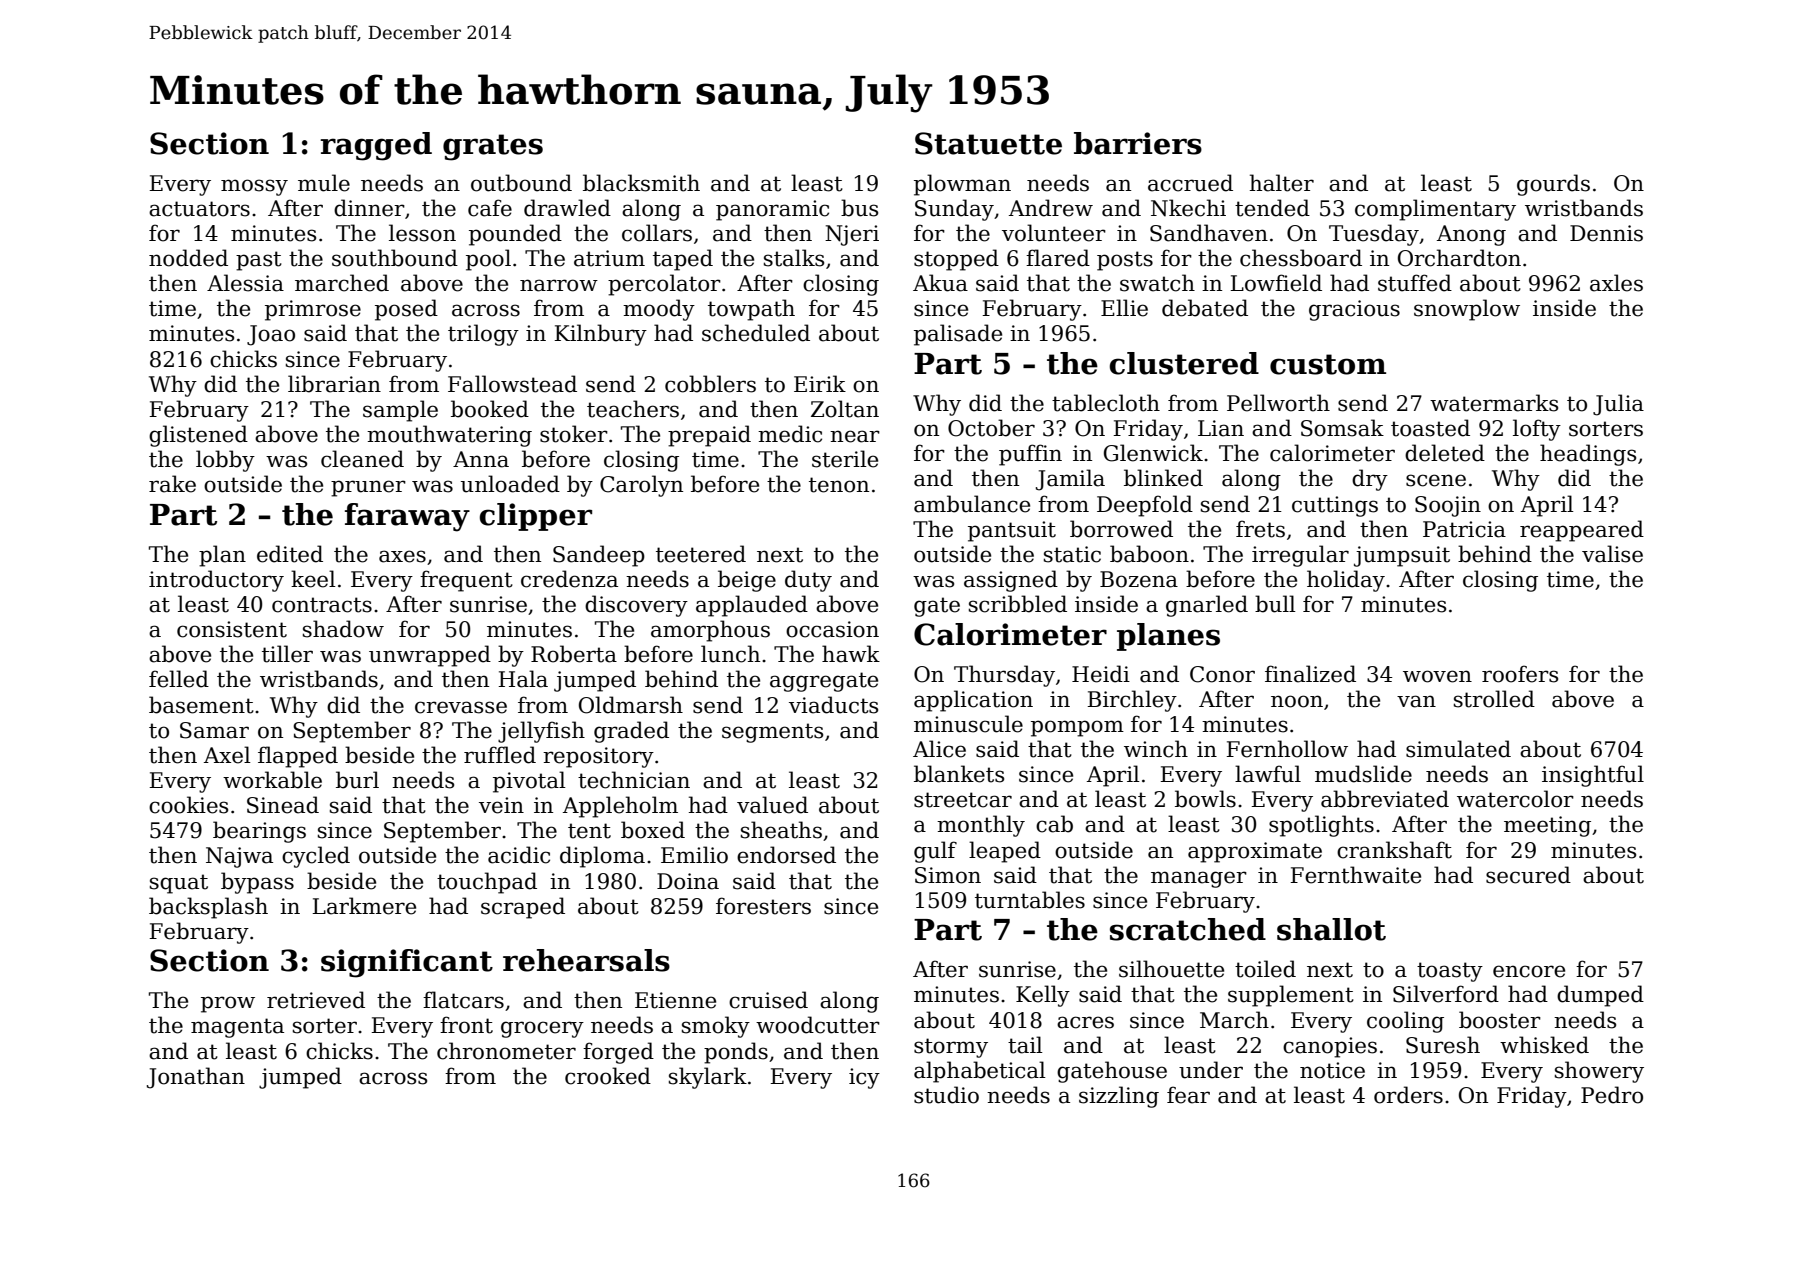 Image resolution: width=1793 pixels, height=1268 pixels. What do you see at coordinates (493, 147) in the screenshot?
I see `grates` at bounding box center [493, 147].
